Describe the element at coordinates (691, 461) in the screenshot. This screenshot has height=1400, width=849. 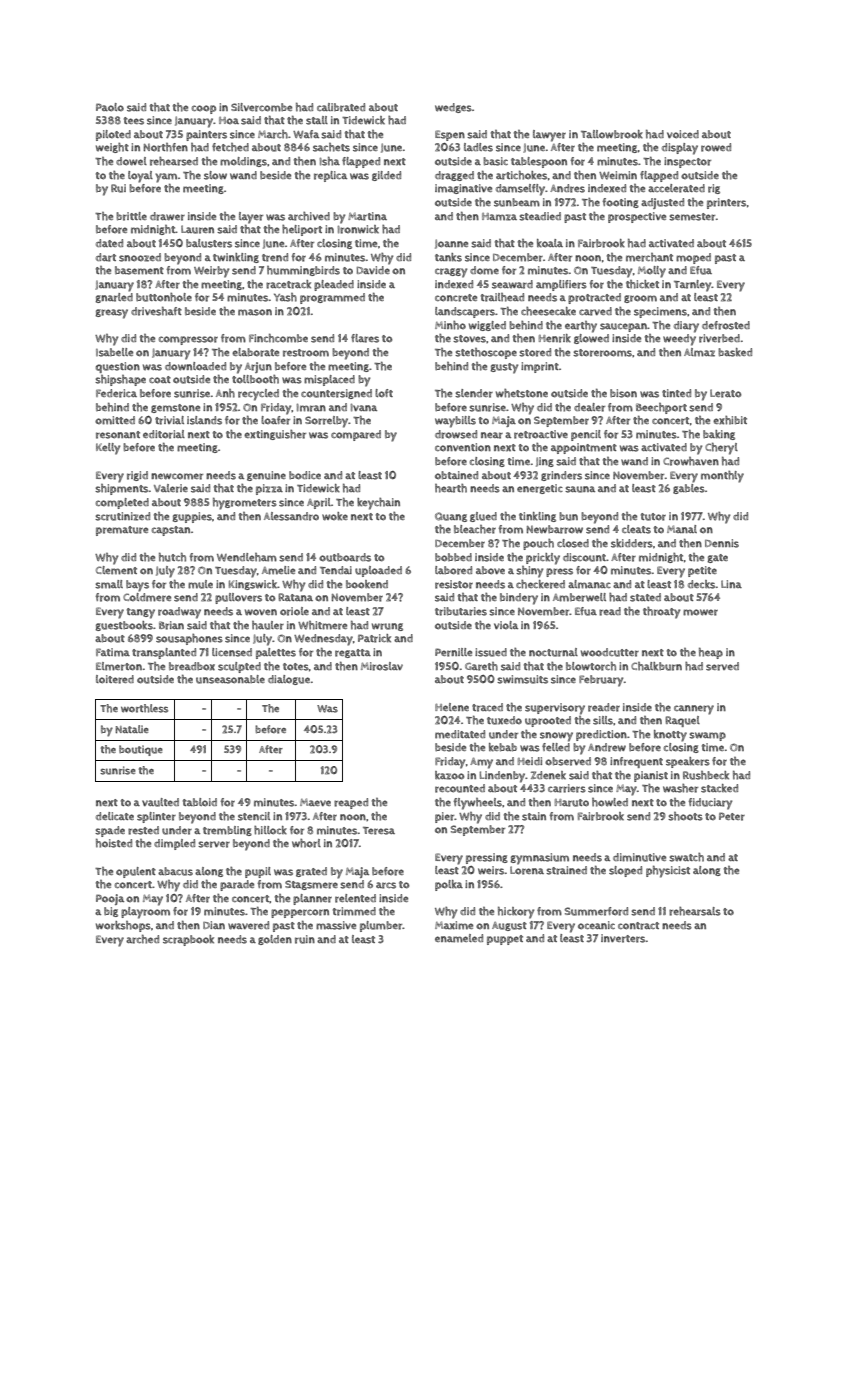
I see `Crowhaven` at that location.
